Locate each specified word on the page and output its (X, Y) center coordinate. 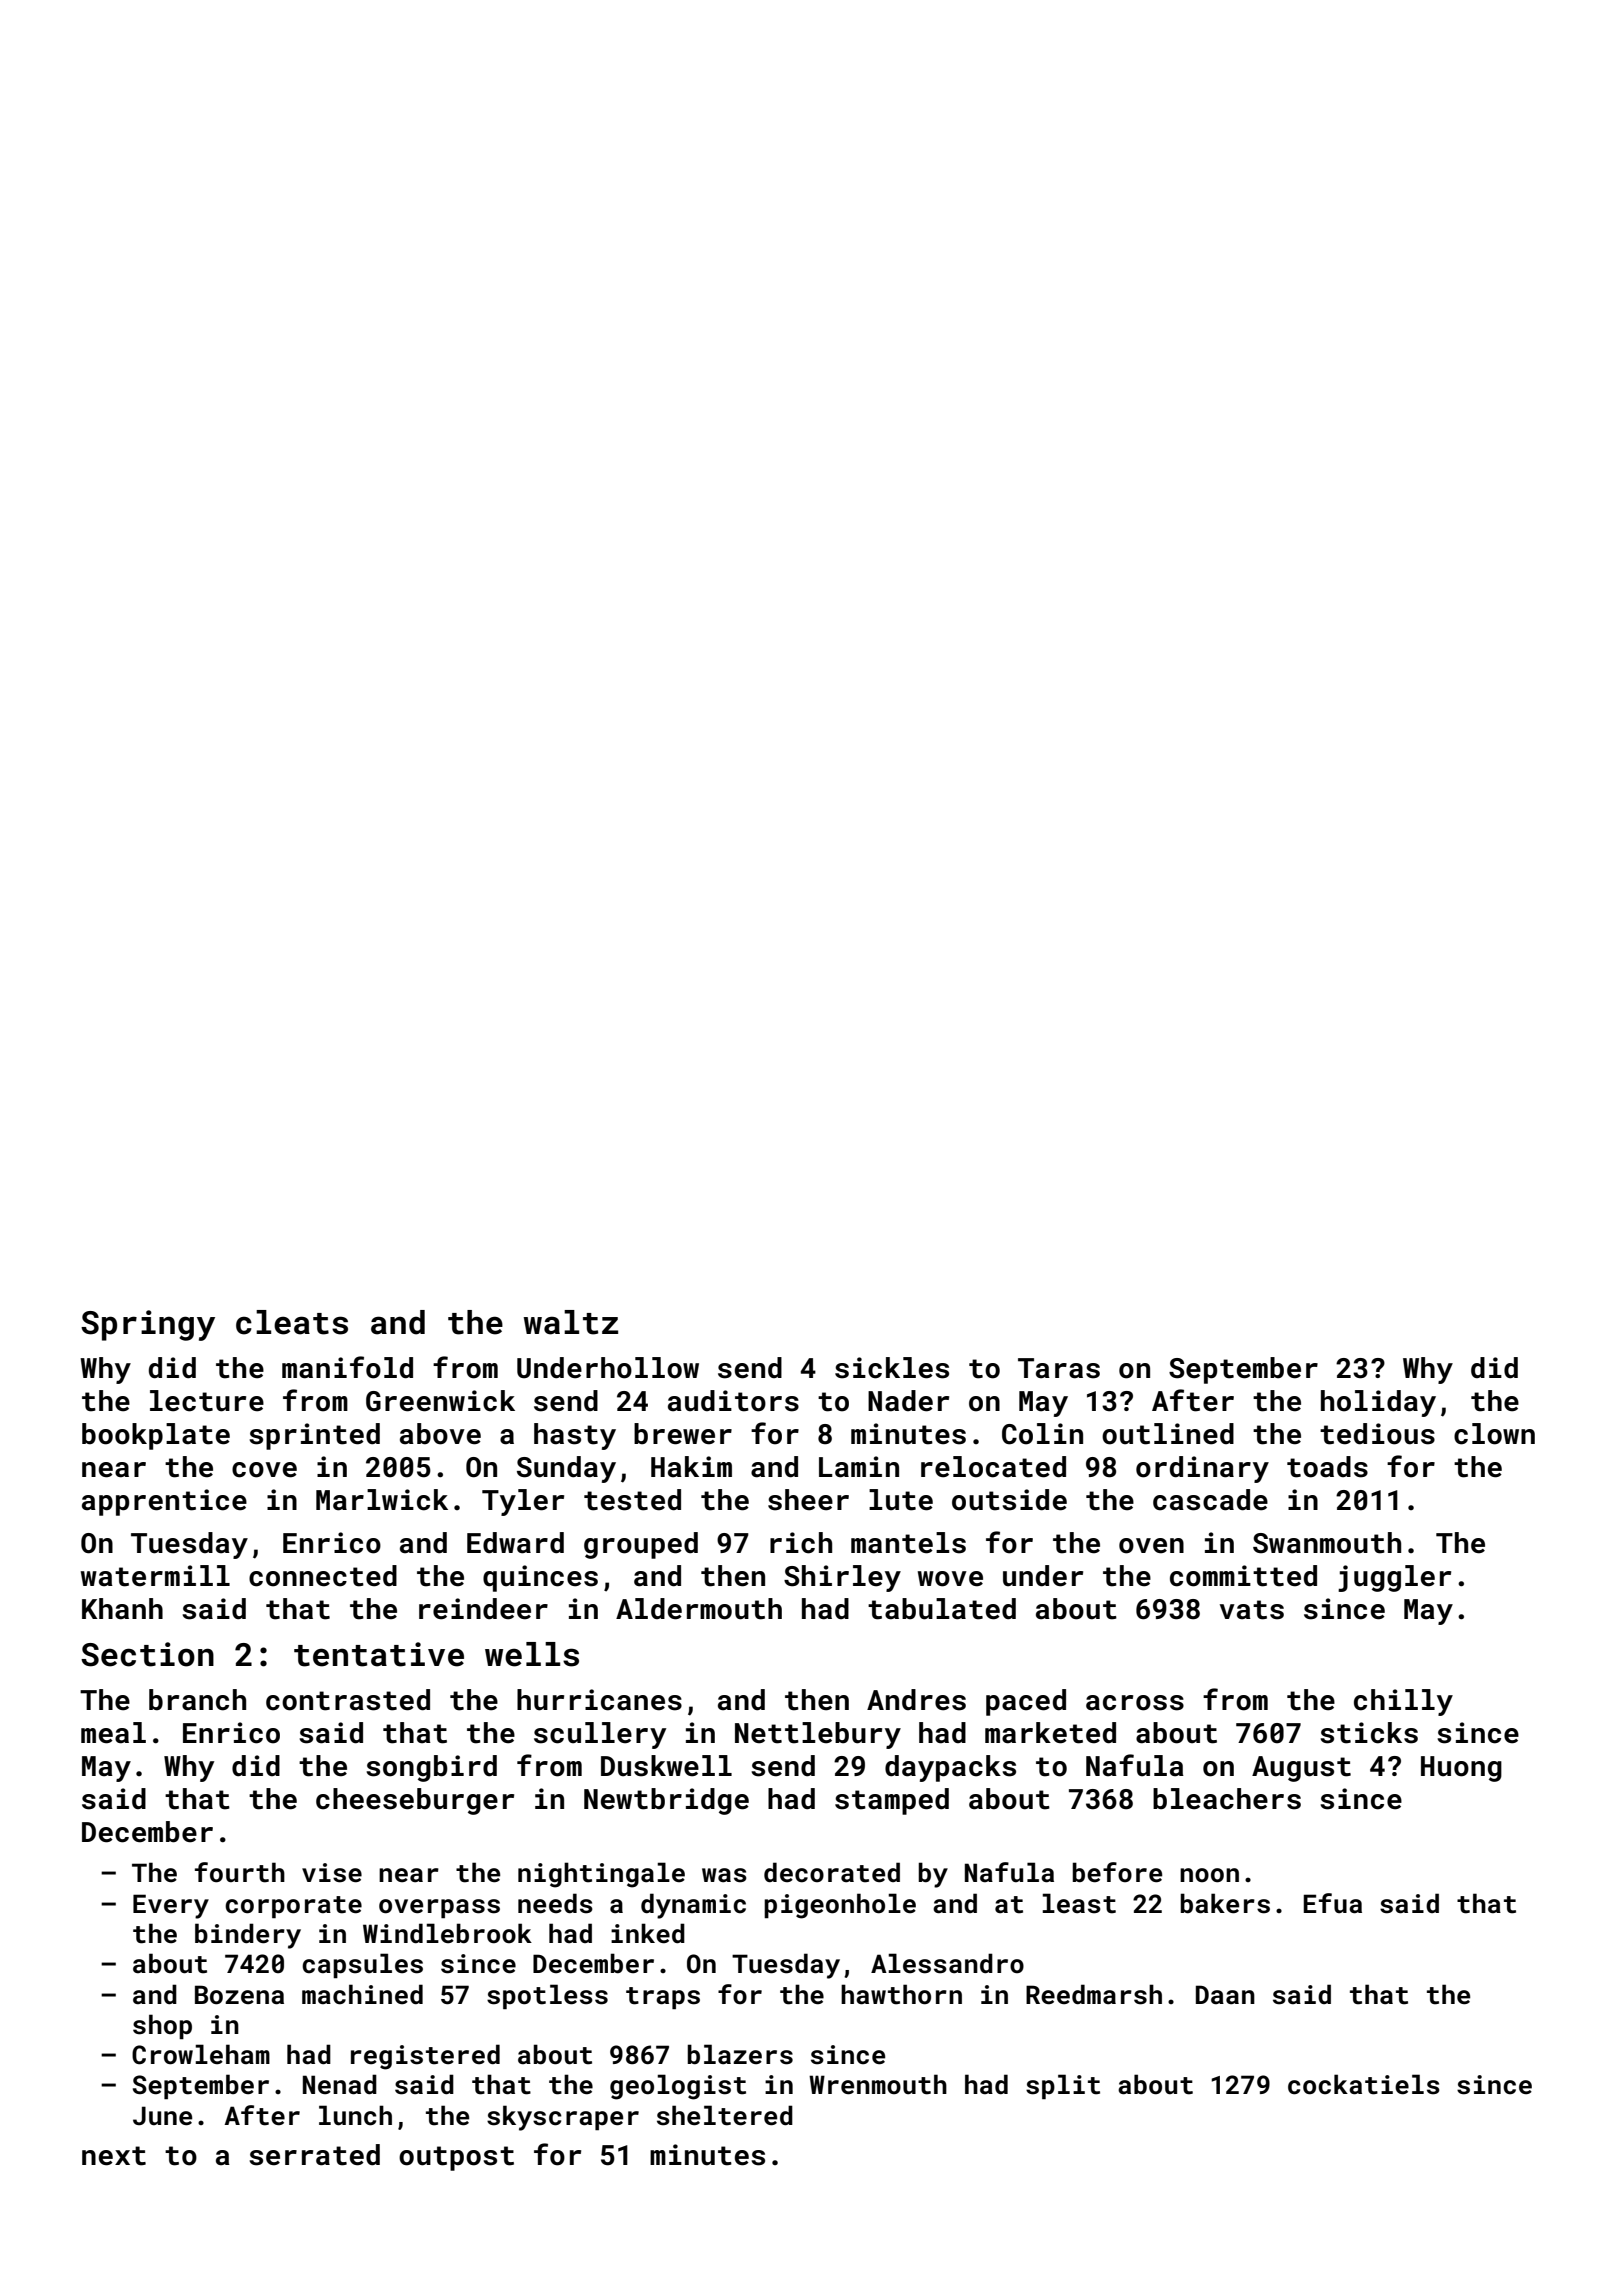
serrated (314, 2155)
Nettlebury (818, 1735)
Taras (1059, 1368)
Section (147, 1654)
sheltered (725, 2115)
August (1301, 1769)
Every (171, 1906)
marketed (1050, 1733)
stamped (892, 1801)
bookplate (156, 1436)
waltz (571, 1322)
